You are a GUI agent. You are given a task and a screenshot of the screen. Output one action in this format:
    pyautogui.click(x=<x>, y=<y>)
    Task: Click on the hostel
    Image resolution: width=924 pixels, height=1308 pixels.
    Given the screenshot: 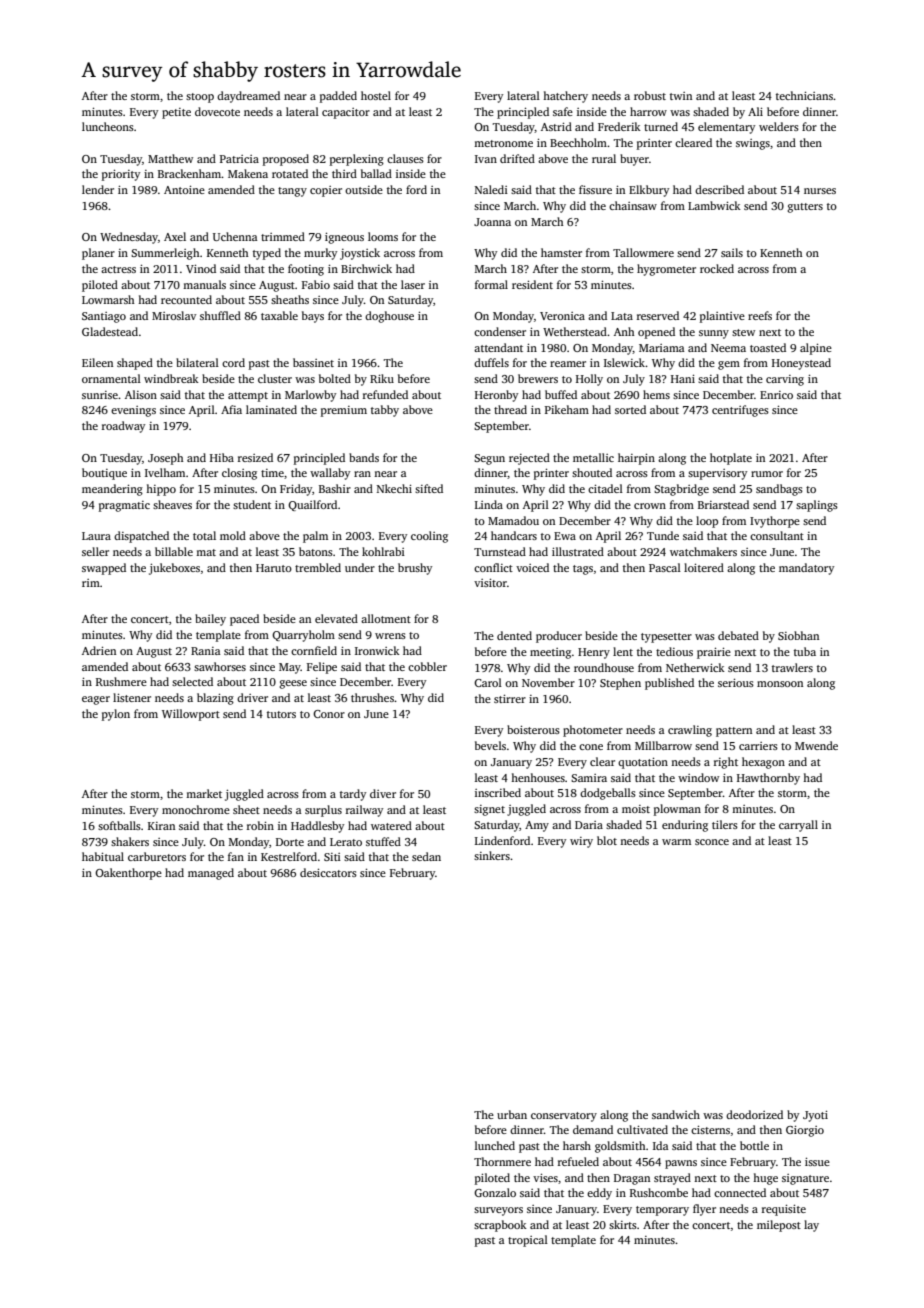 What is the action you would take?
    pyautogui.click(x=376, y=95)
